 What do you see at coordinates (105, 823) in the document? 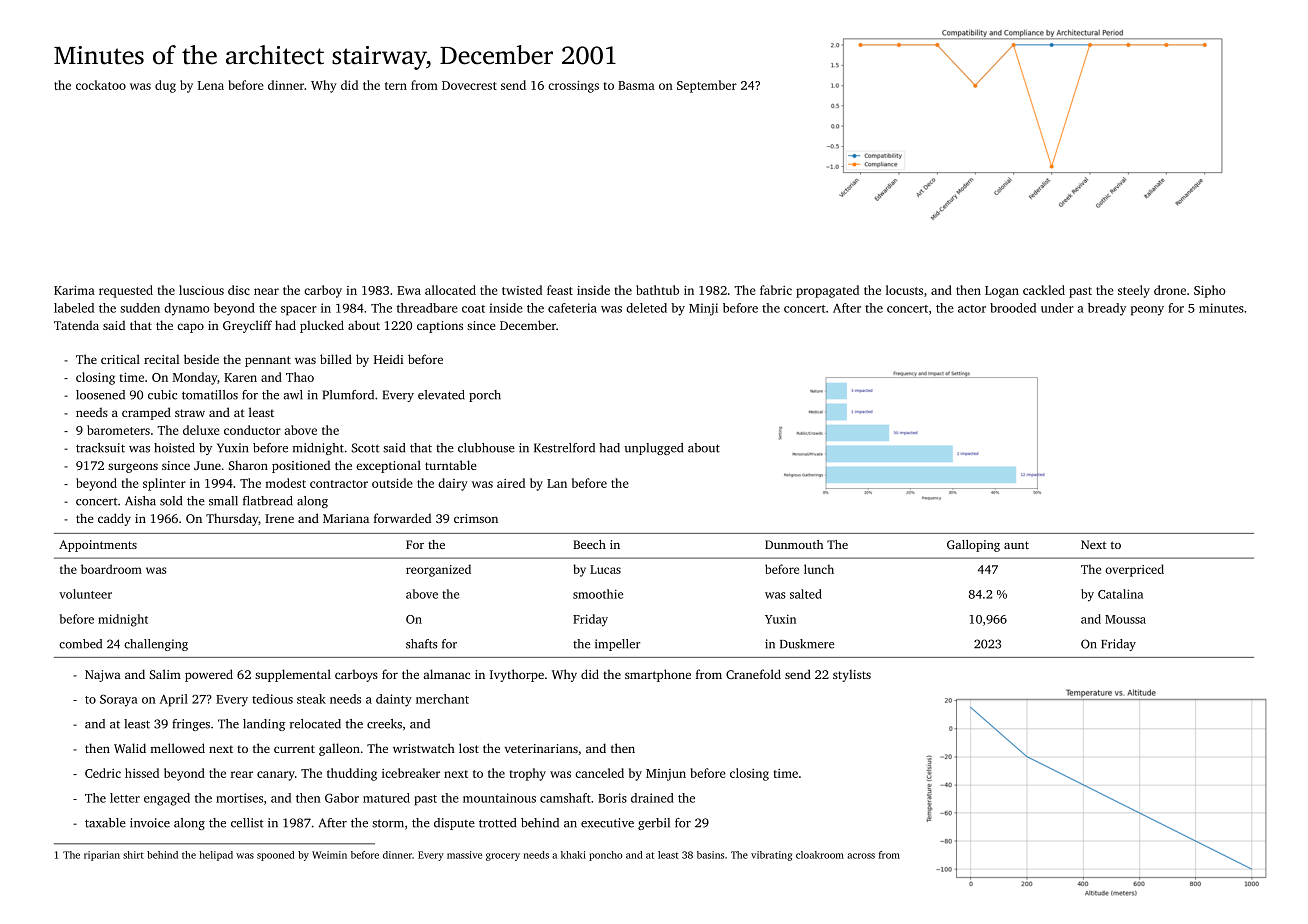
I see `taxable` at bounding box center [105, 823].
